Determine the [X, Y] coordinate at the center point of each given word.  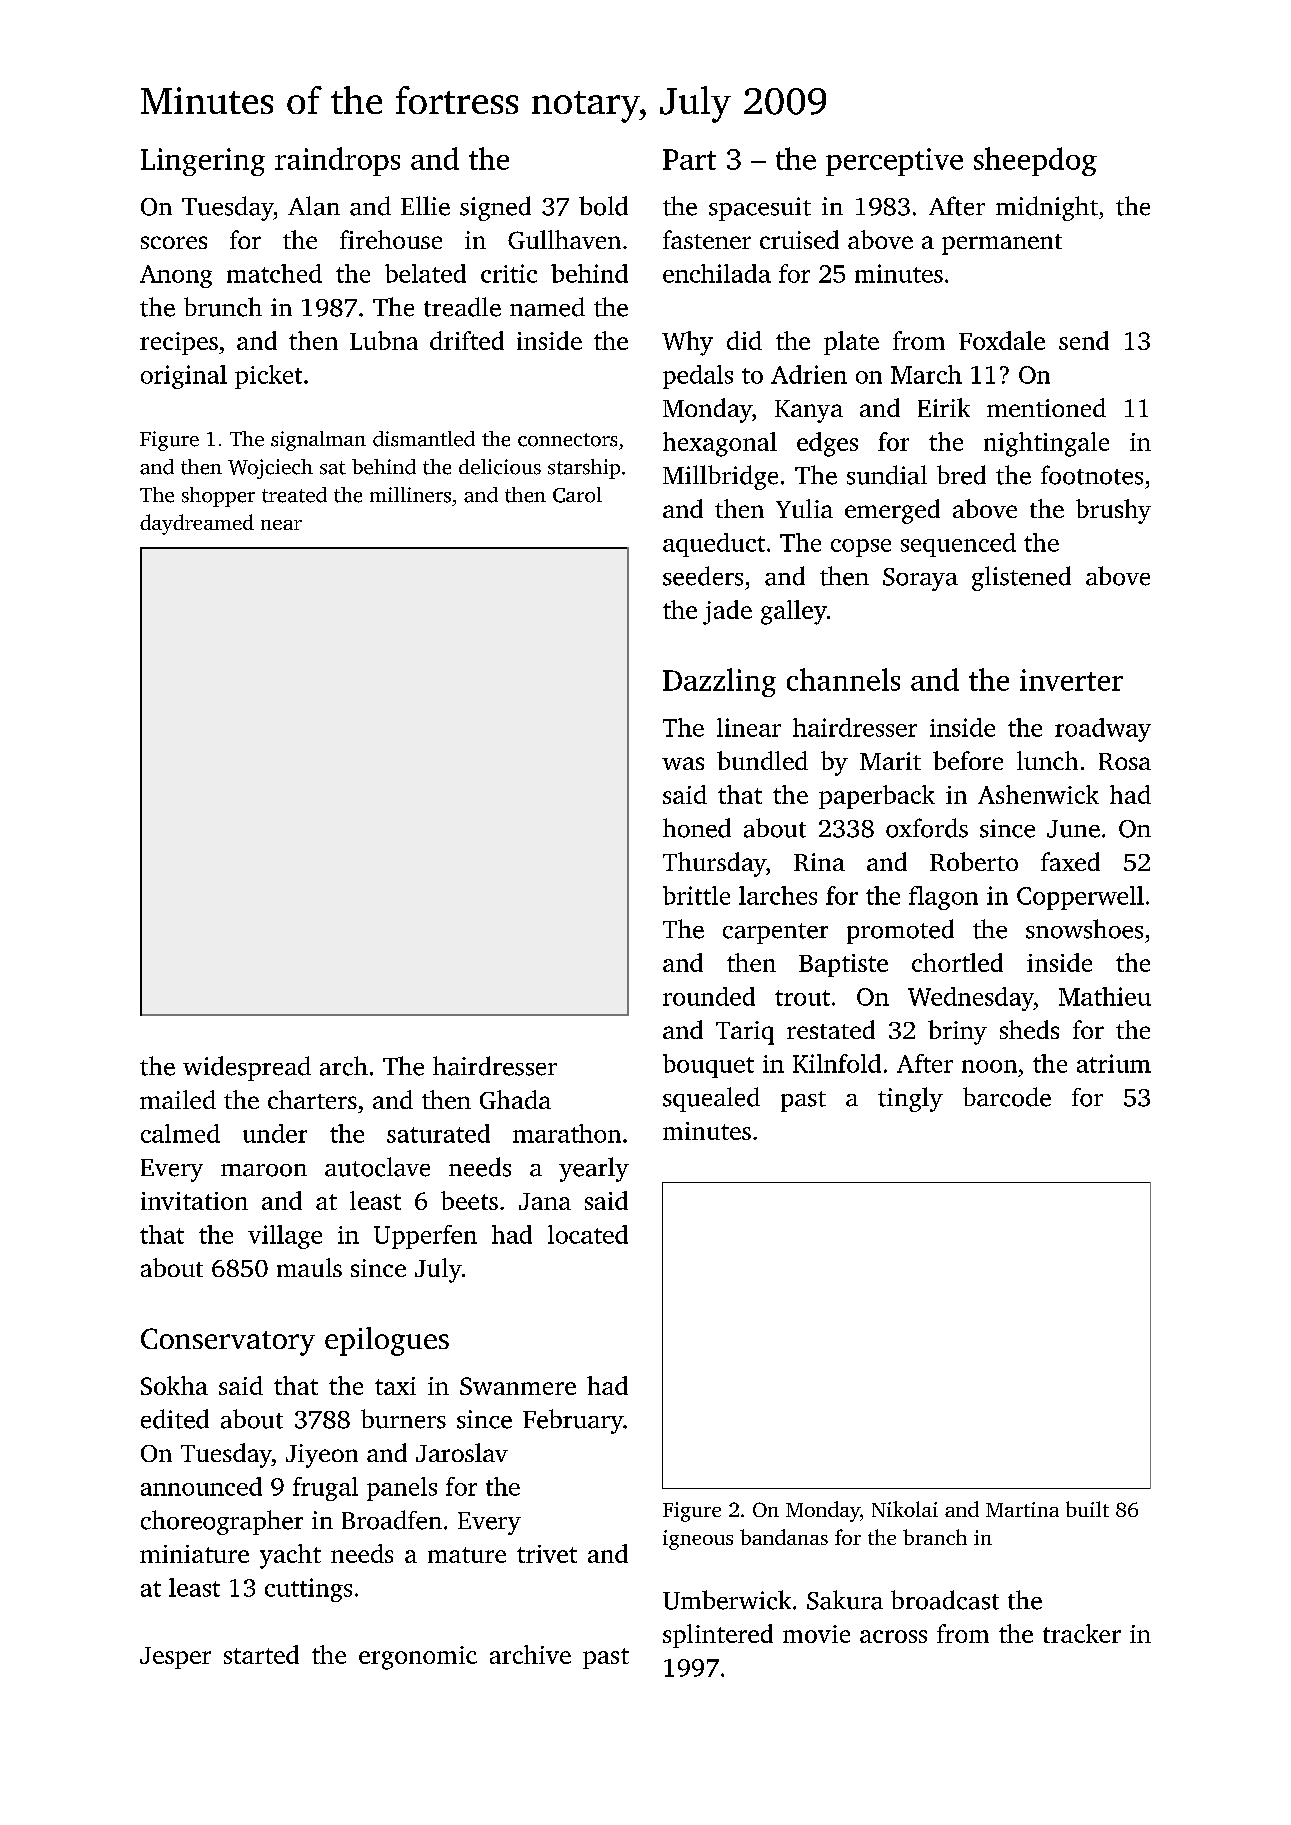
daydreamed [197, 524]
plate [851, 343]
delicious [500, 467]
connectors [567, 440]
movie [816, 1634]
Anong [176, 276]
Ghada [515, 1099]
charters [312, 1099]
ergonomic [418, 1658]
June [1073, 829]
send [1084, 340]
